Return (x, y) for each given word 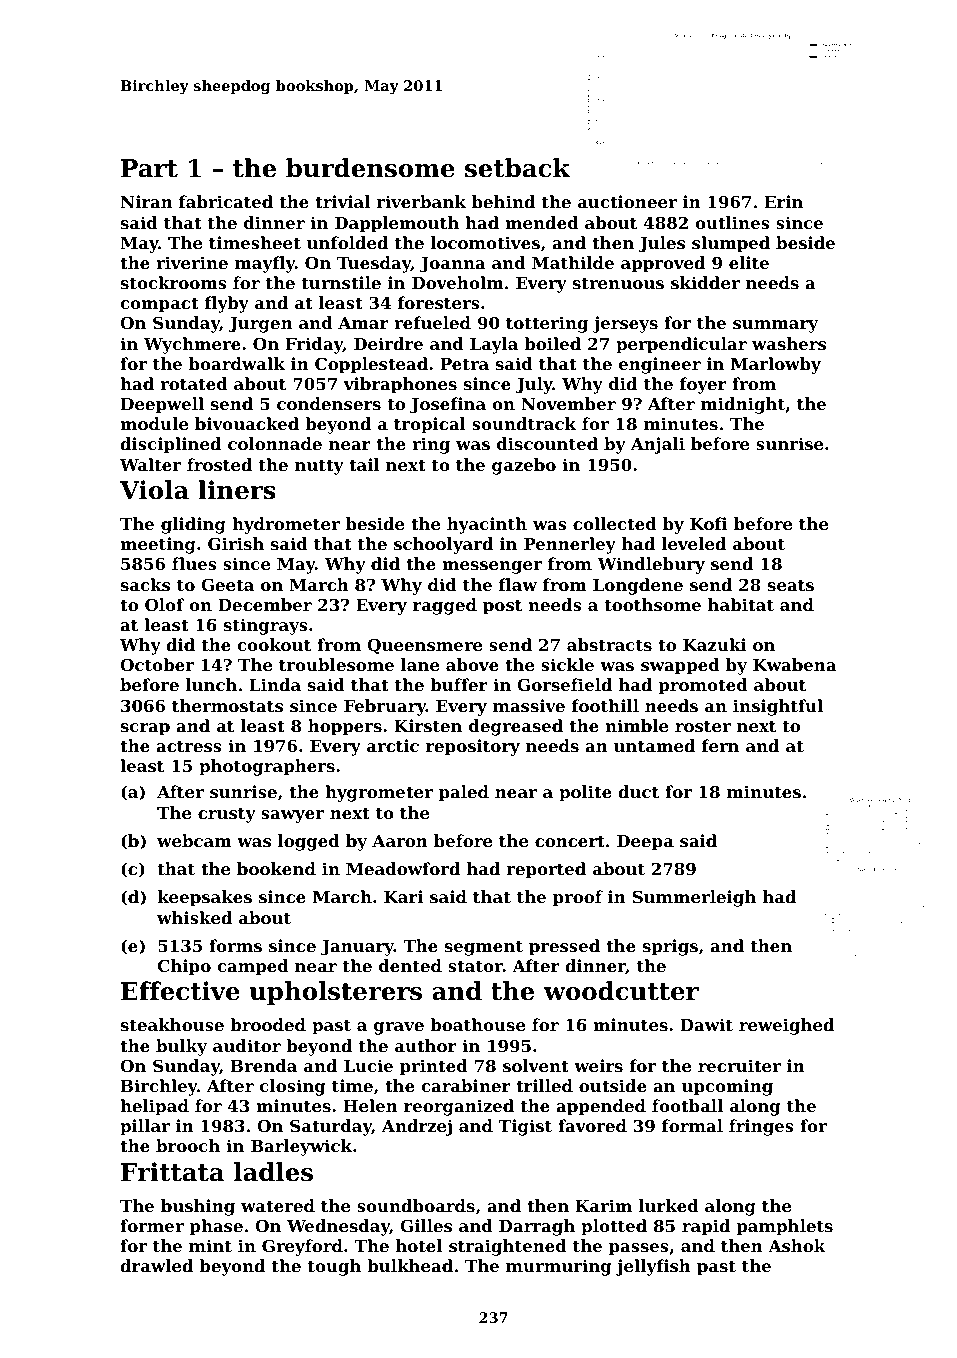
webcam (194, 840)
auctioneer (627, 201)
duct (638, 791)
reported (546, 870)
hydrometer (286, 525)
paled (464, 793)
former (152, 1225)
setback (517, 168)
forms (235, 945)
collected (615, 523)
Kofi (709, 523)
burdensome (370, 168)
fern (720, 745)
